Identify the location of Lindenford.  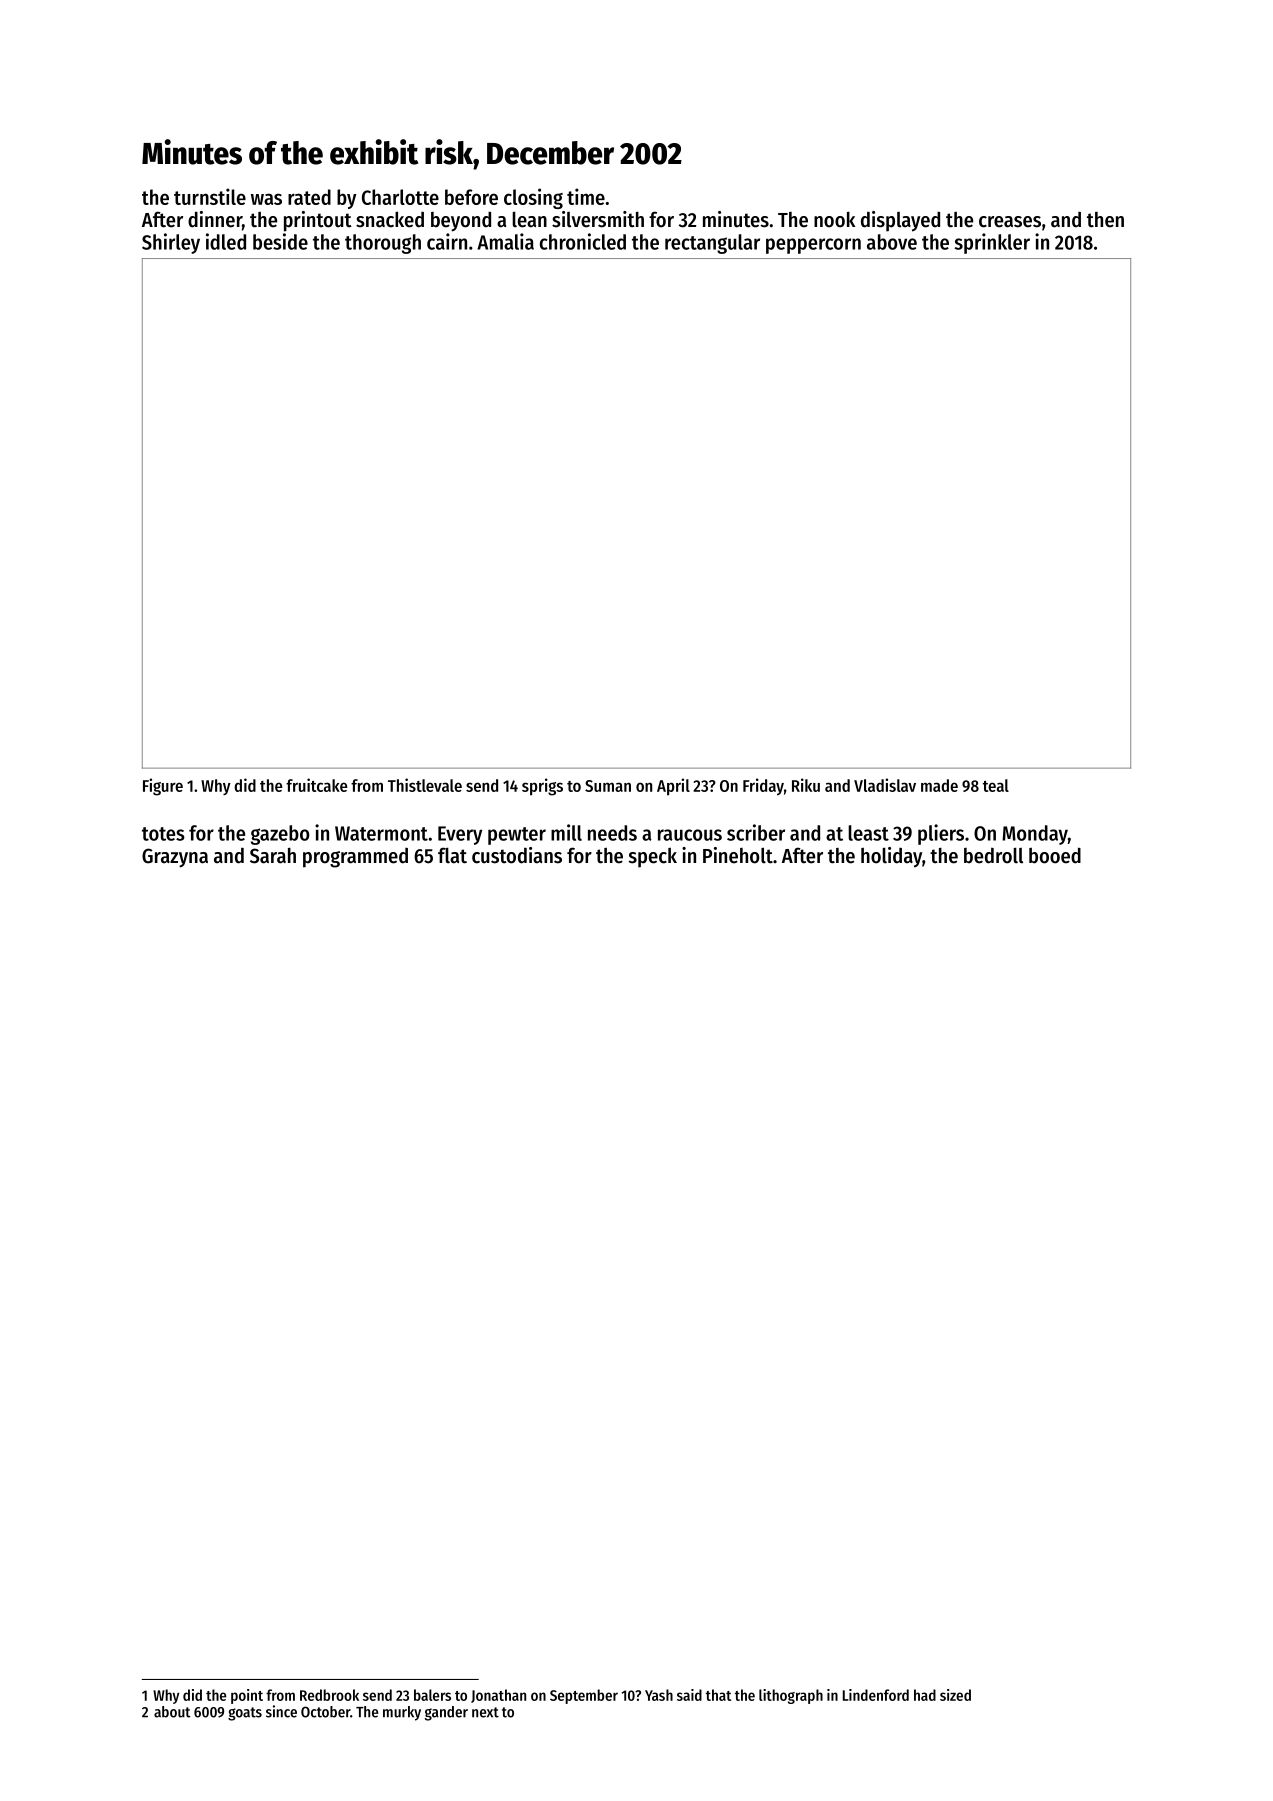
(876, 1695).
